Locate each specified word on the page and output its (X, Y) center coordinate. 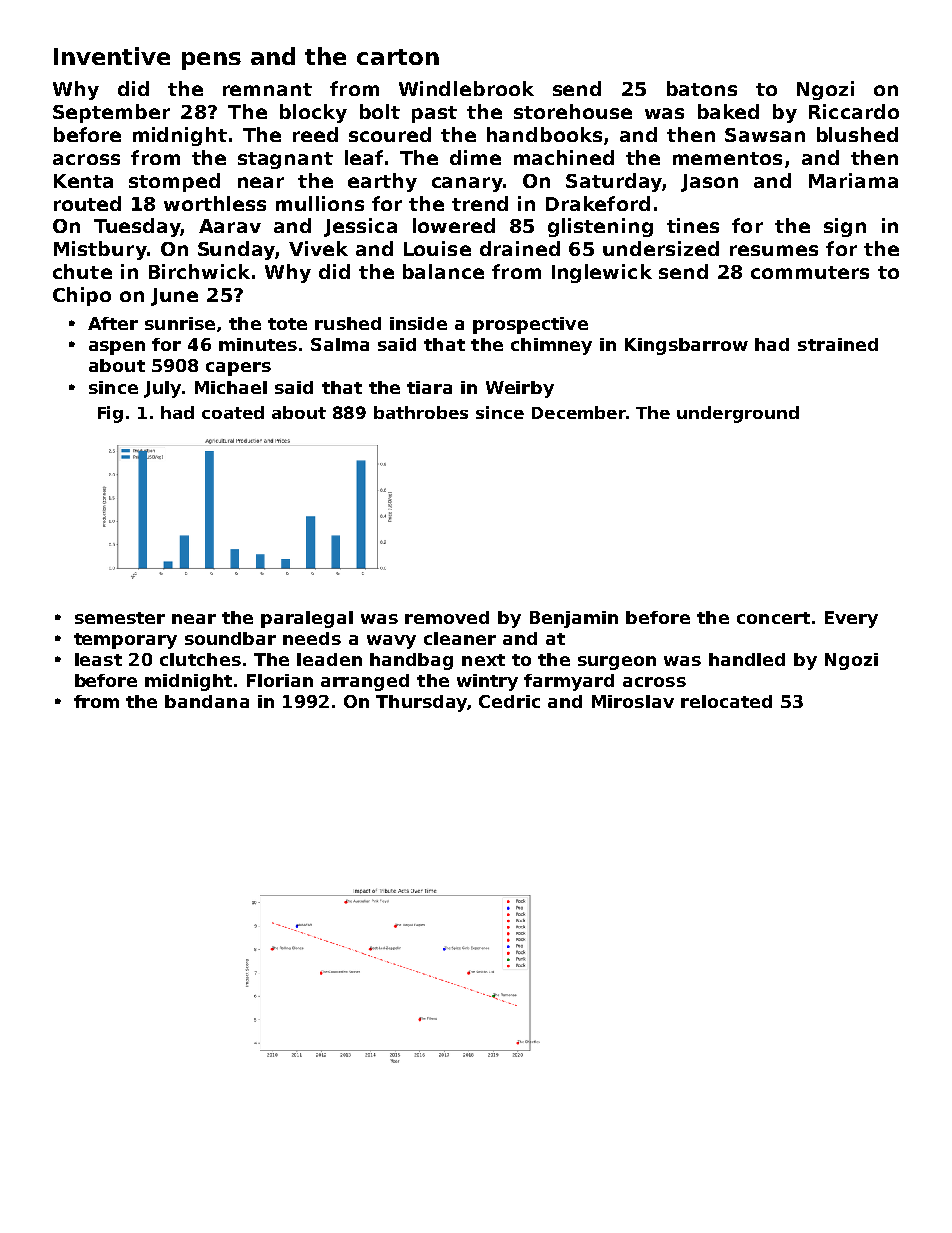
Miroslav (633, 701)
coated (233, 412)
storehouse (573, 111)
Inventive (112, 56)
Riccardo (854, 111)
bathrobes (421, 412)
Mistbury (100, 250)
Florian (280, 680)
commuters (810, 272)
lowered (454, 225)
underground (738, 414)
